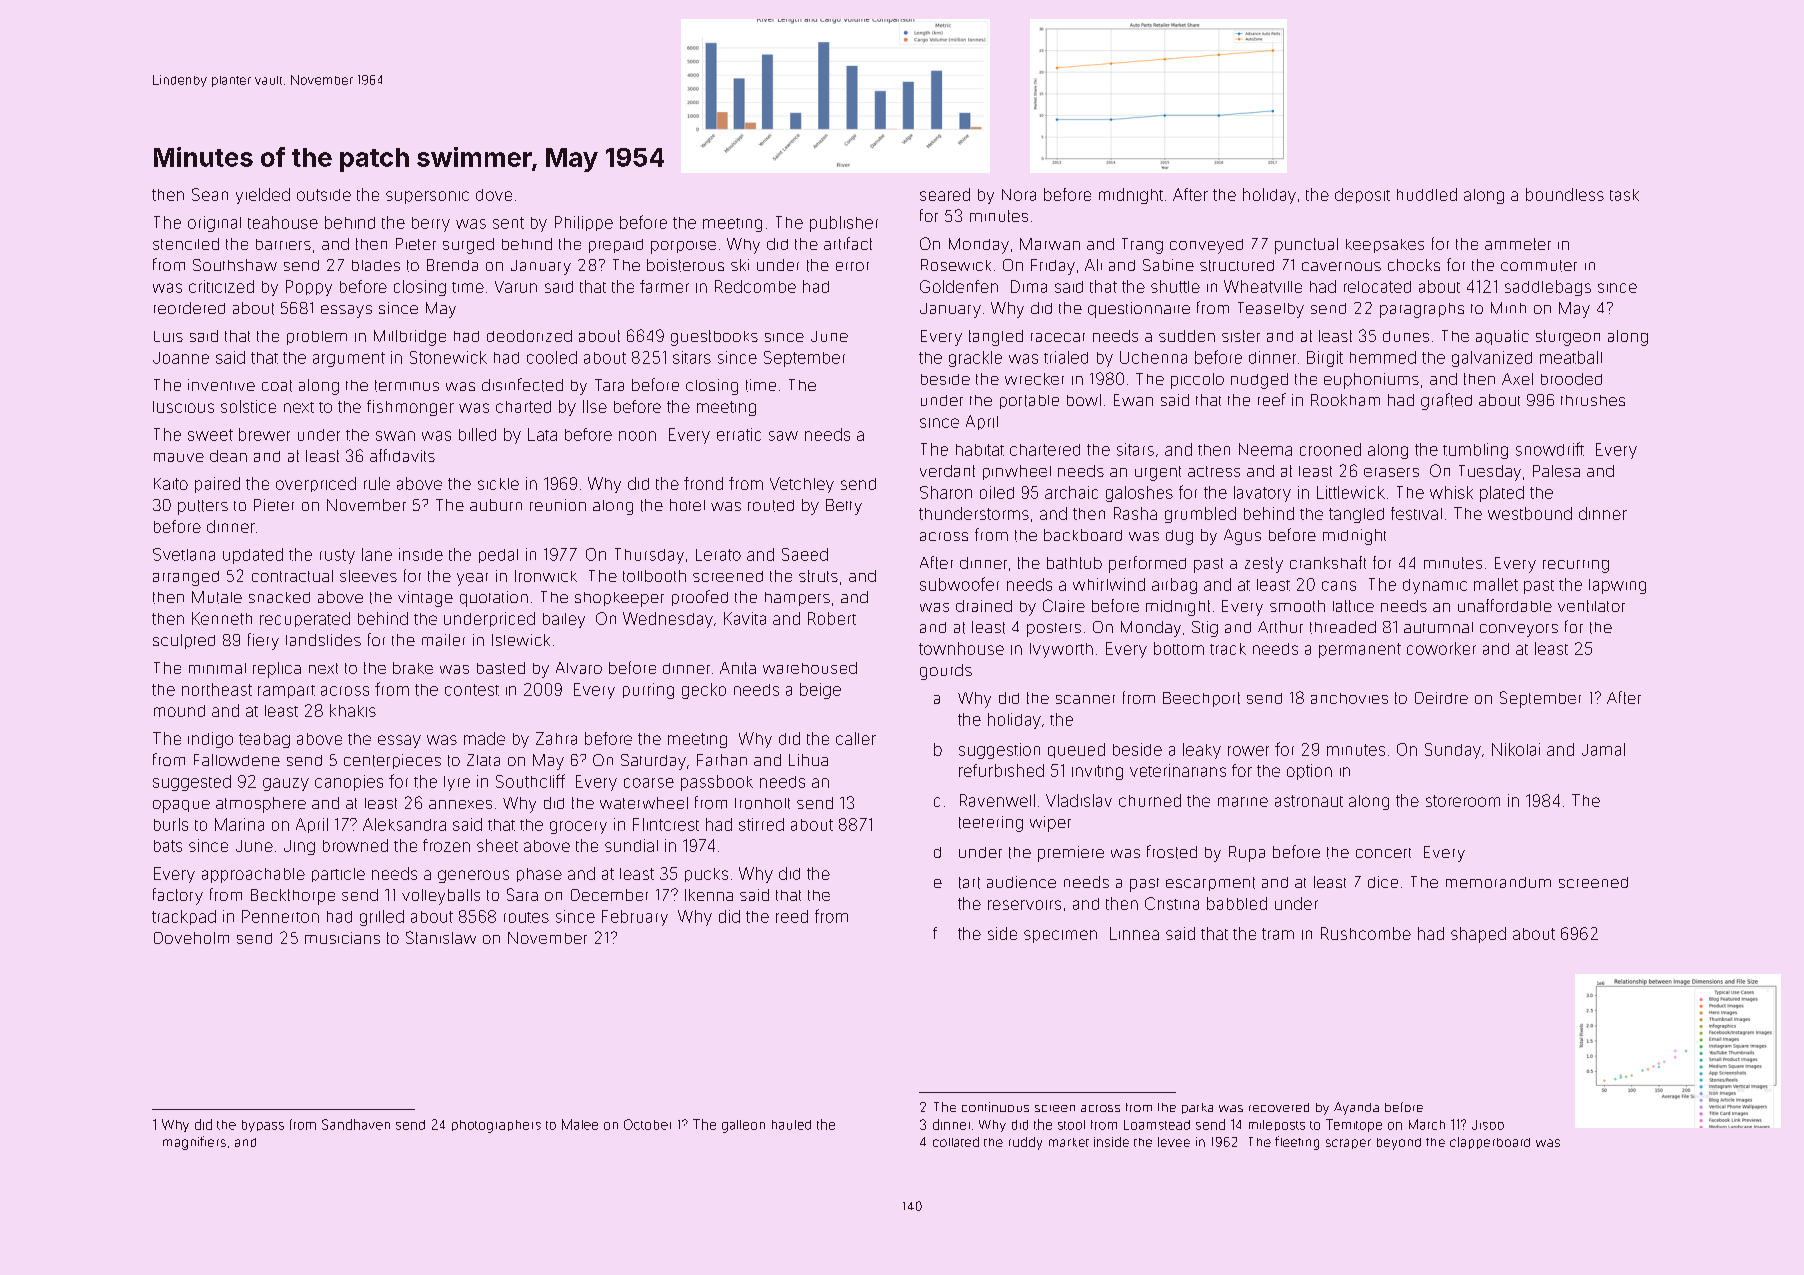  Describe the element at coordinates (1603, 749) in the image. I see `Jamal` at that location.
